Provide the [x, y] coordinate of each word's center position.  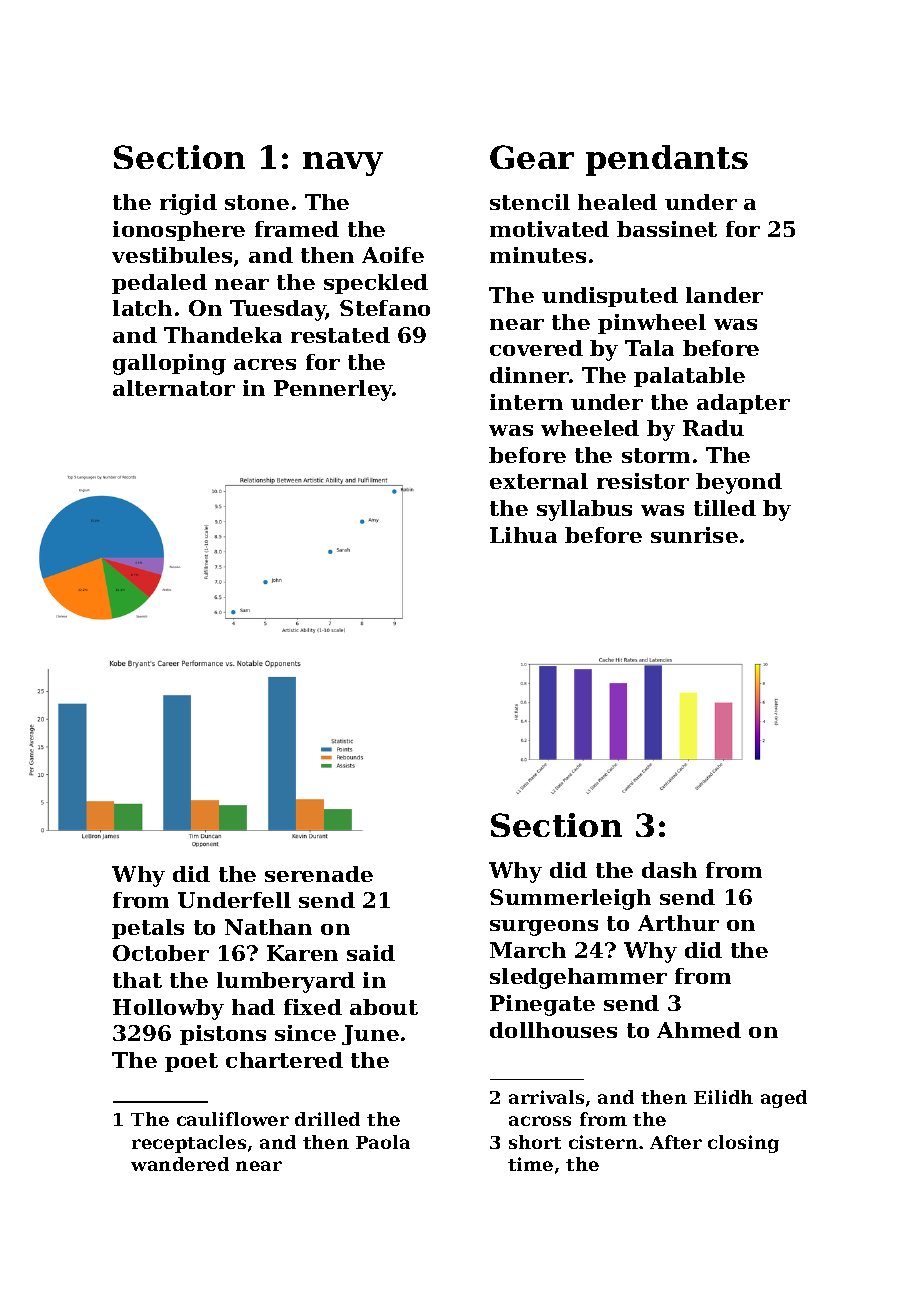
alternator [174, 388]
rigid [188, 204]
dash [669, 870]
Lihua [523, 535]
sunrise [694, 535]
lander [724, 295]
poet [191, 1062]
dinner [529, 375]
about [384, 1007]
